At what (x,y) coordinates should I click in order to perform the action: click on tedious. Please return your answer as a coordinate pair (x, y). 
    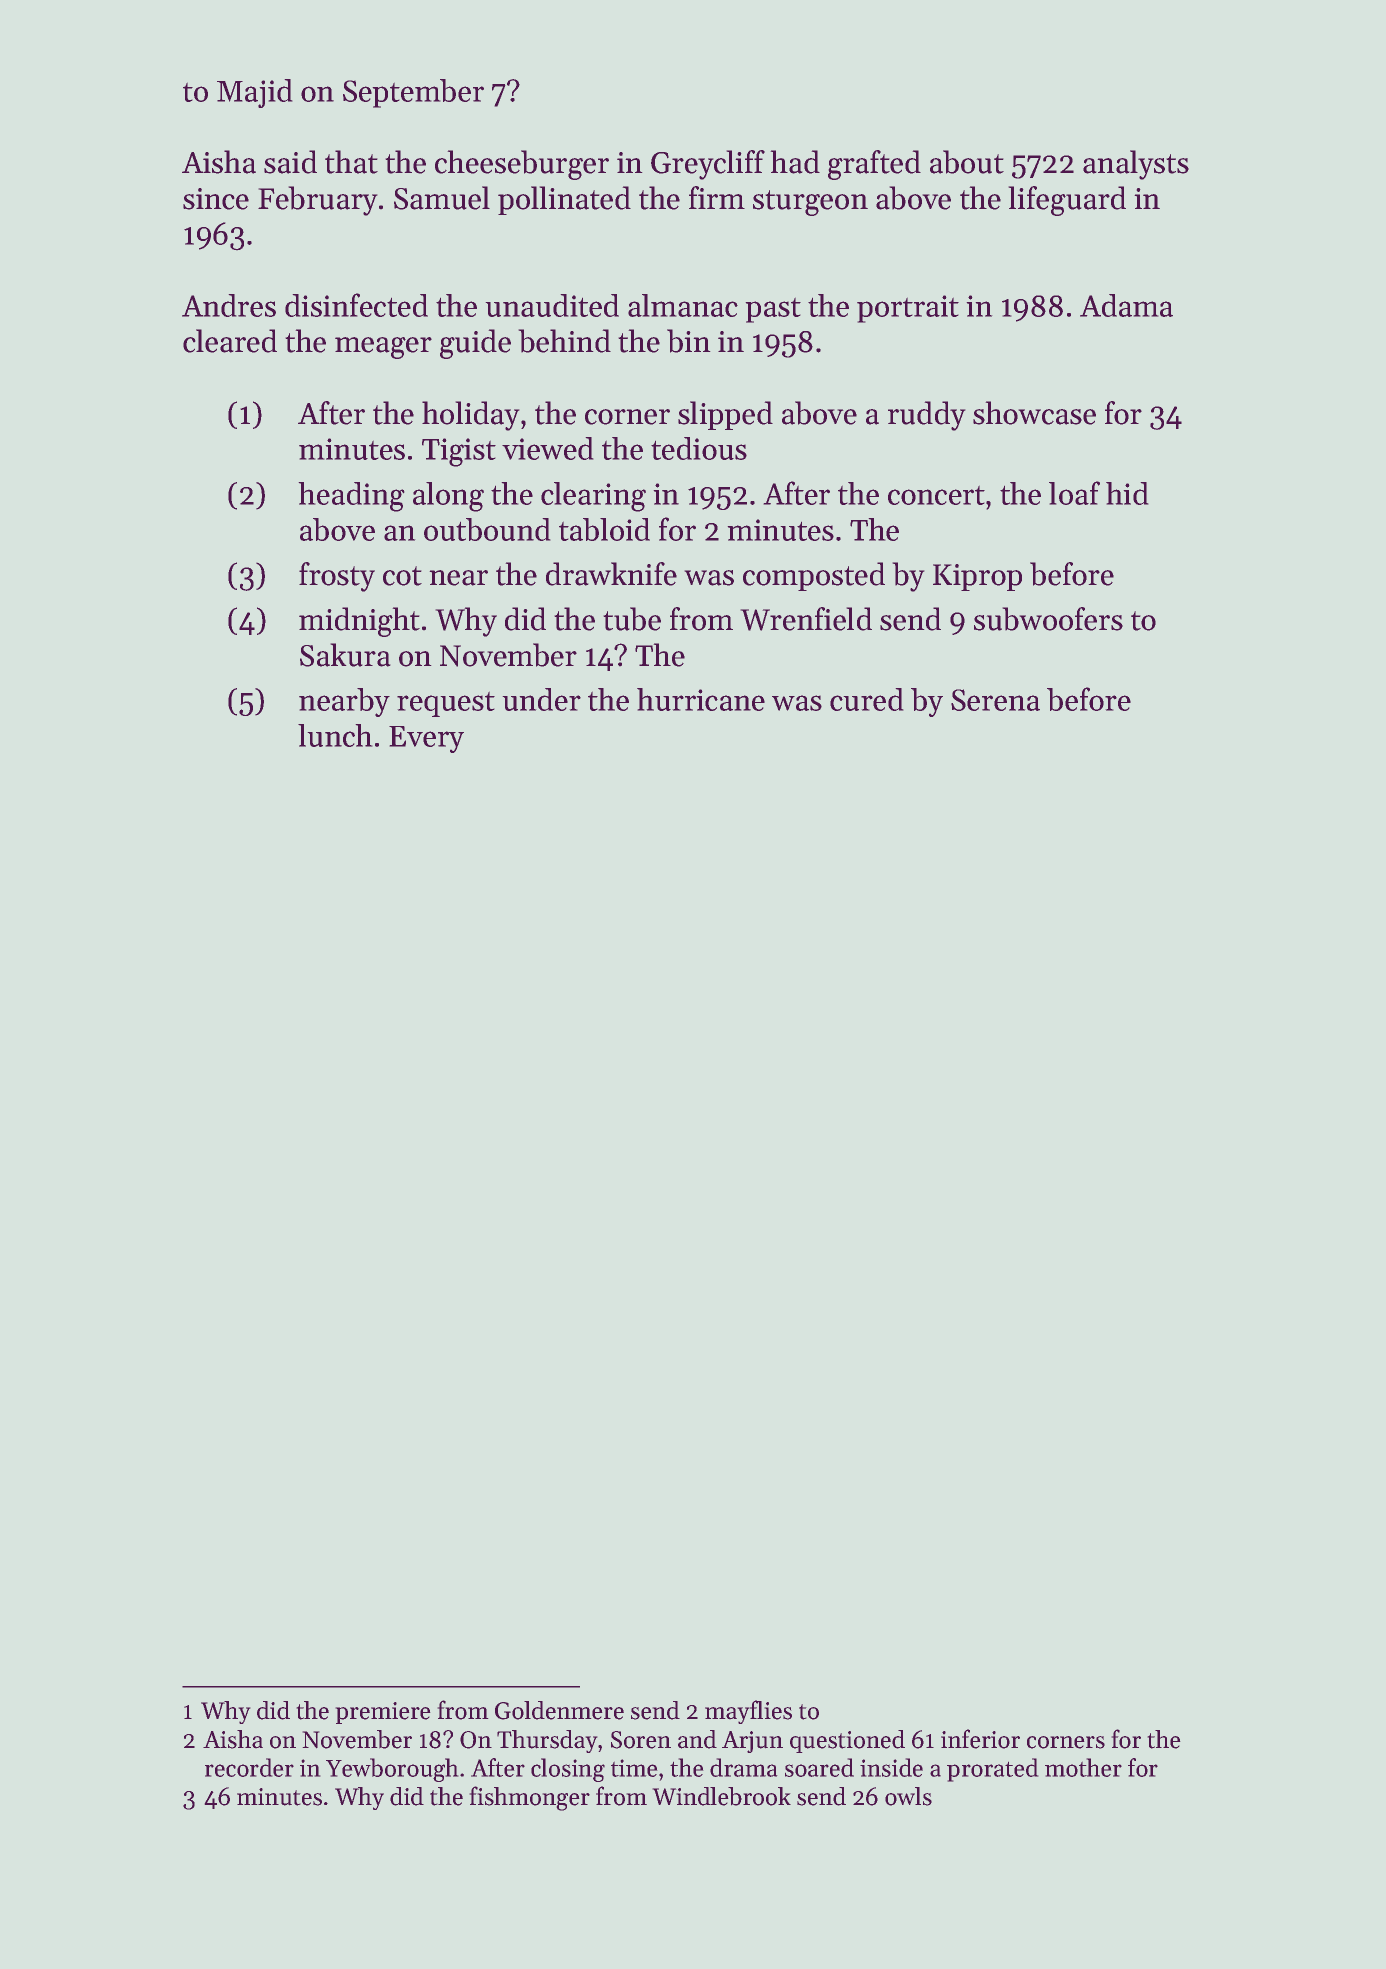
    Looking at the image, I should click on (699, 448).
